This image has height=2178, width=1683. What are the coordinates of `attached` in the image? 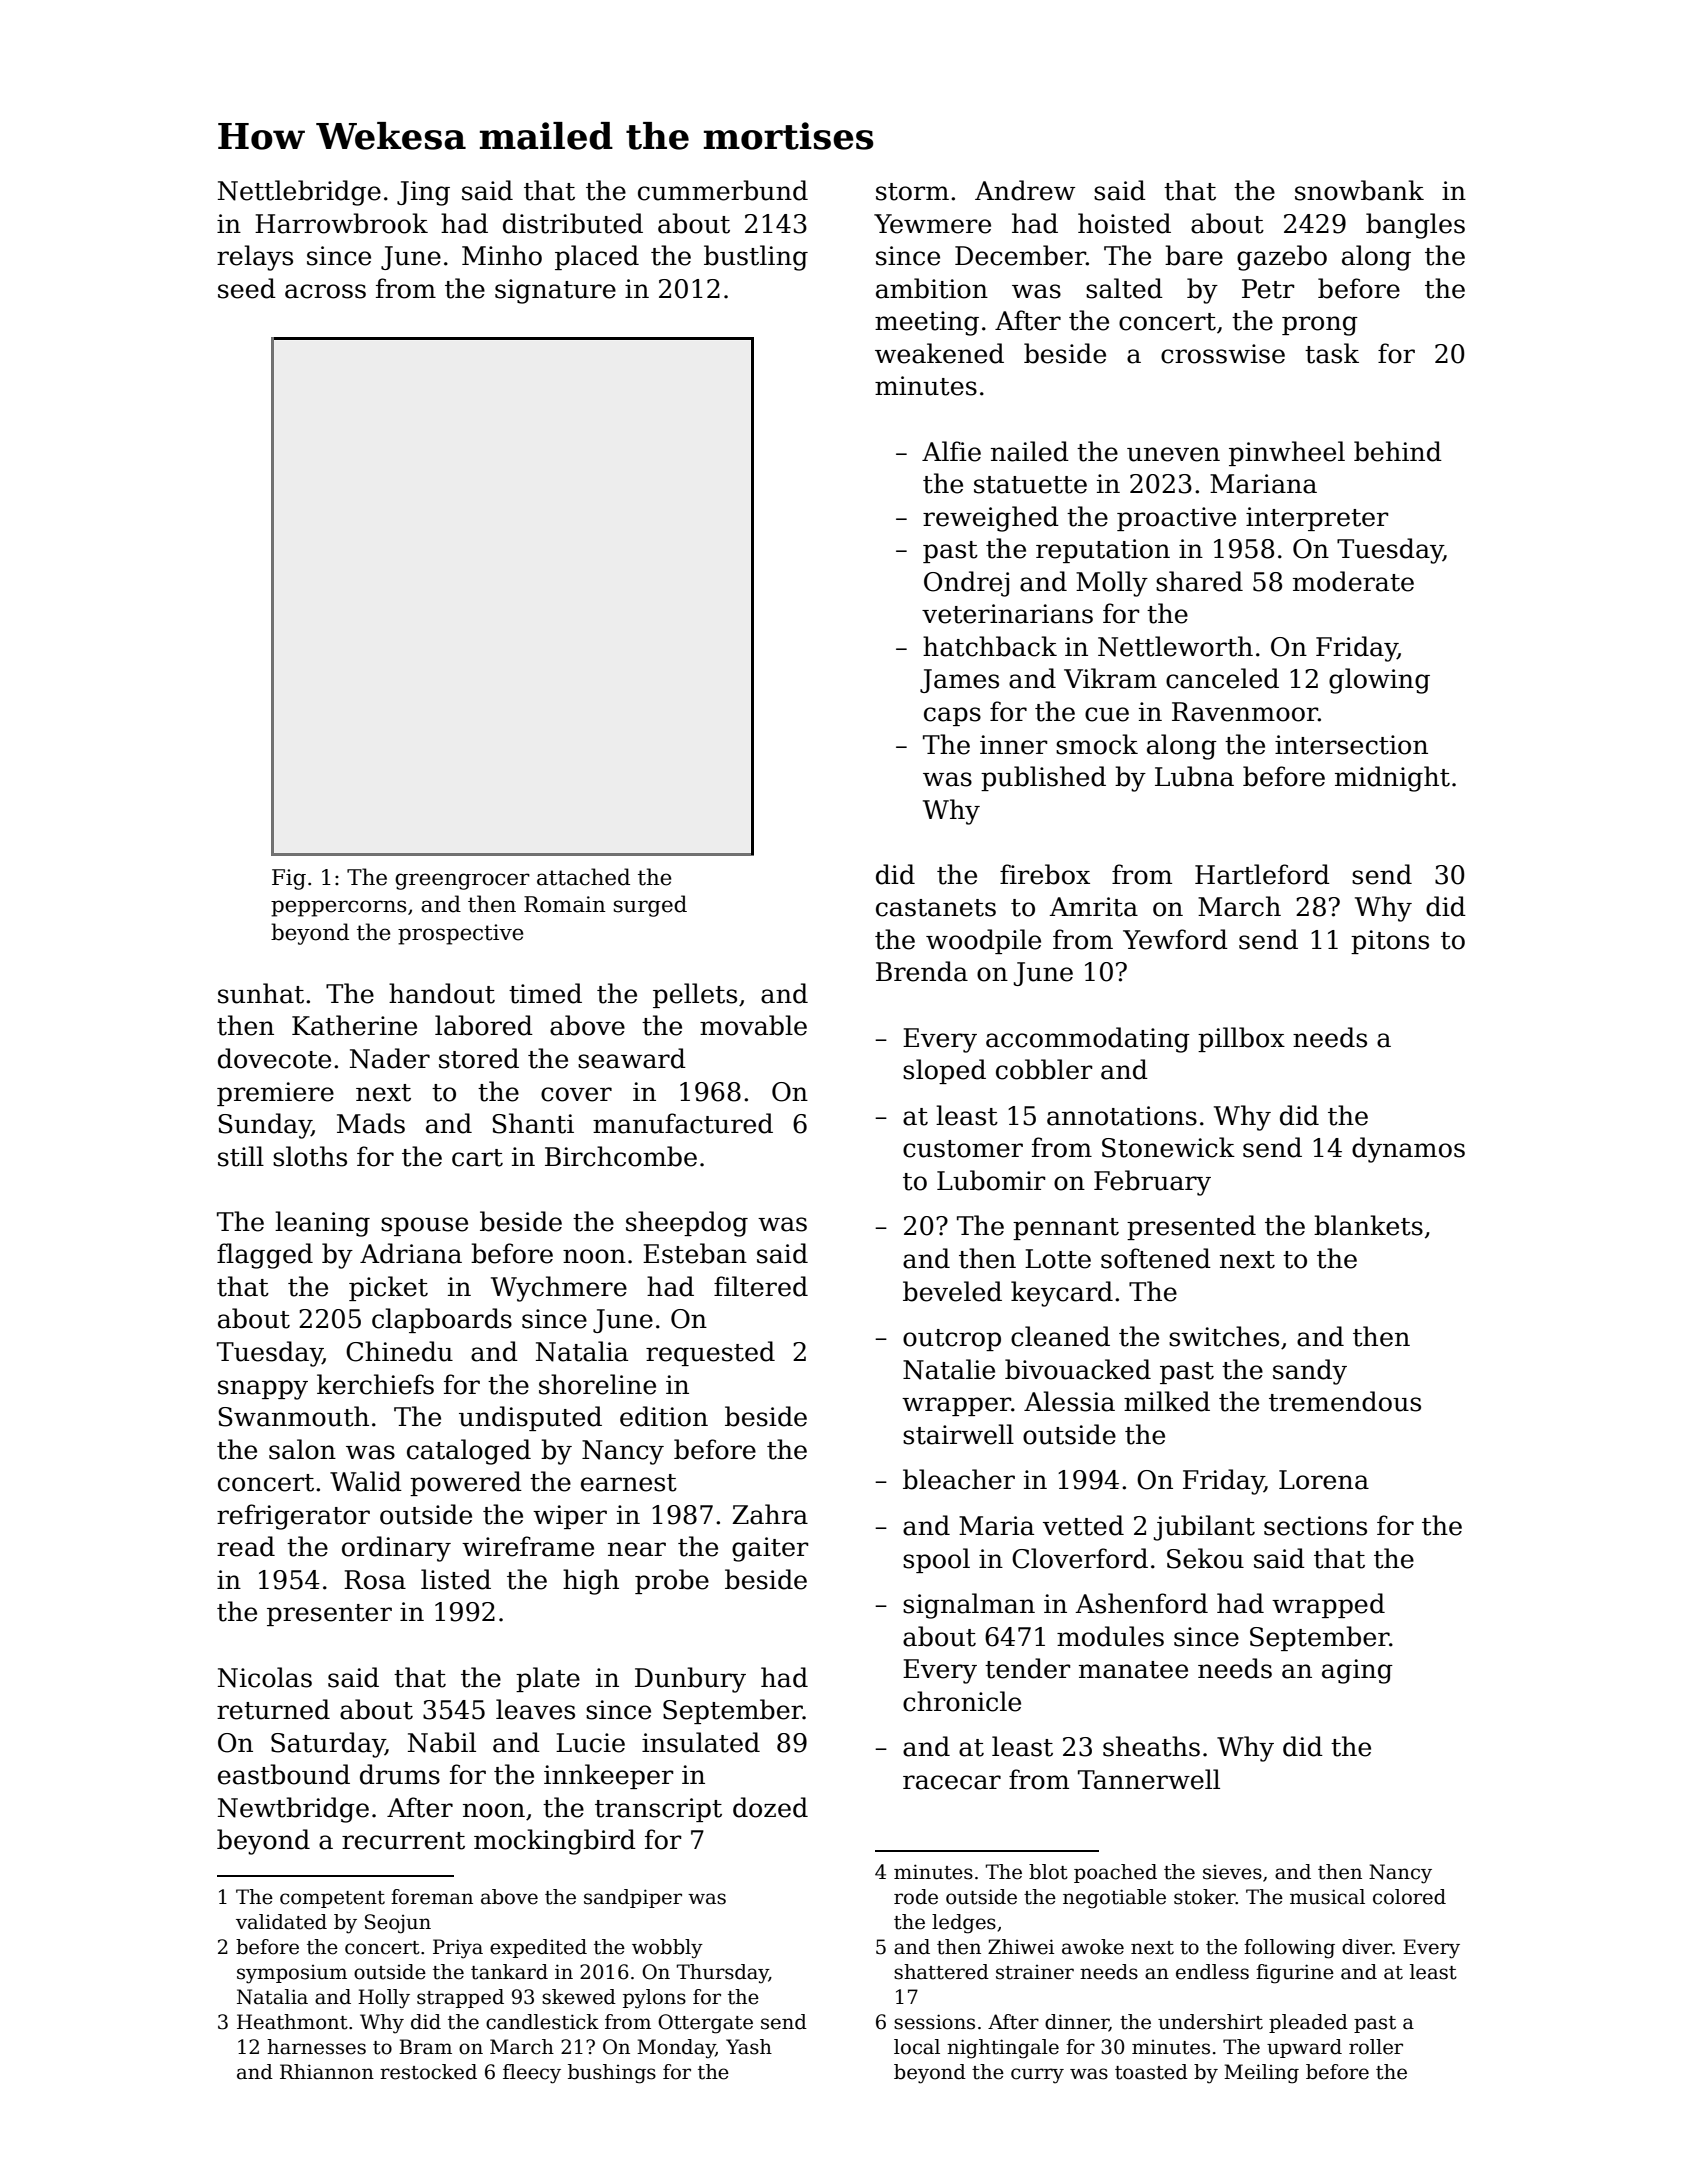 It's located at (583, 877).
